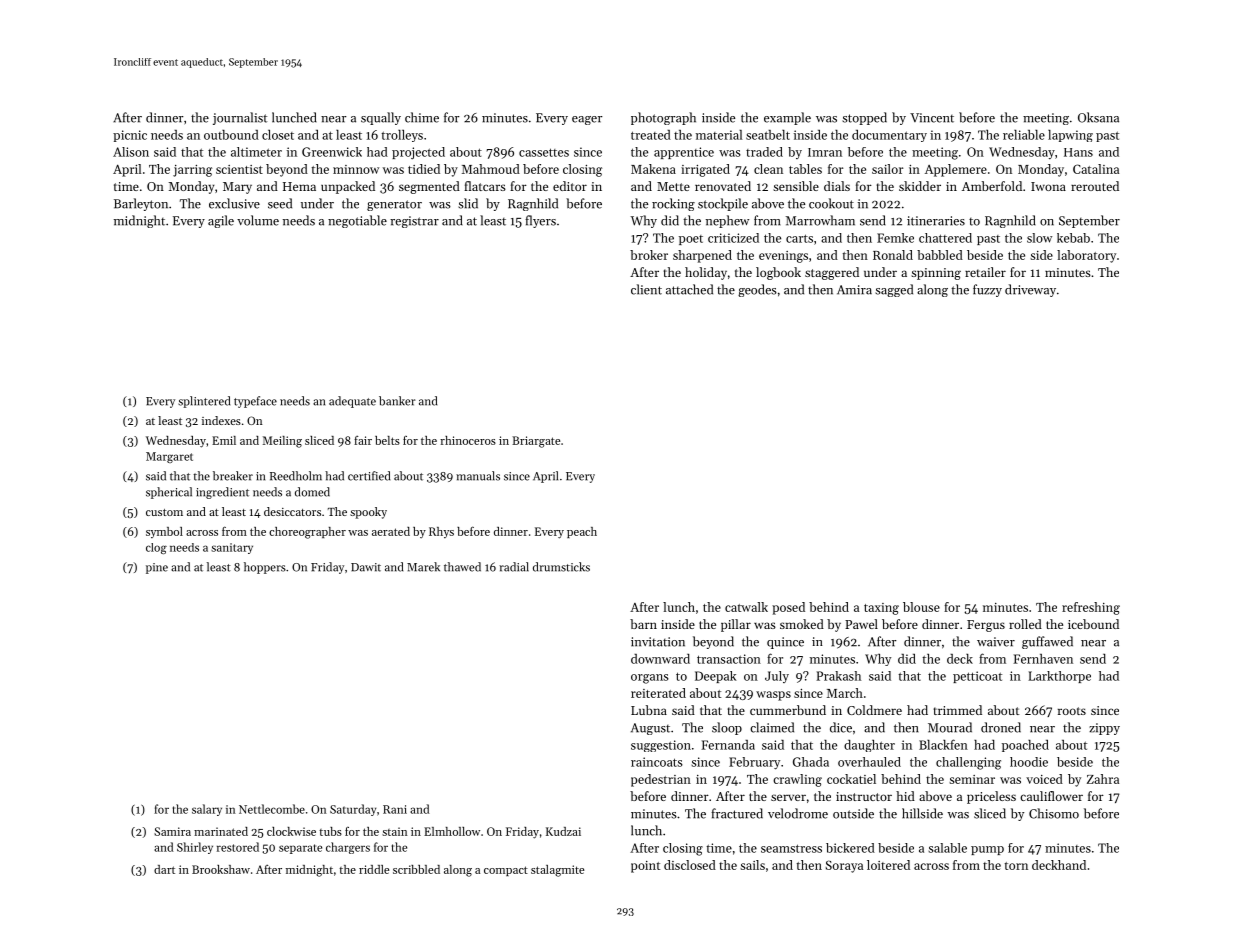 This screenshot has width=1233, height=952. Describe the element at coordinates (296, 476) in the screenshot. I see `Reedholm` at that location.
